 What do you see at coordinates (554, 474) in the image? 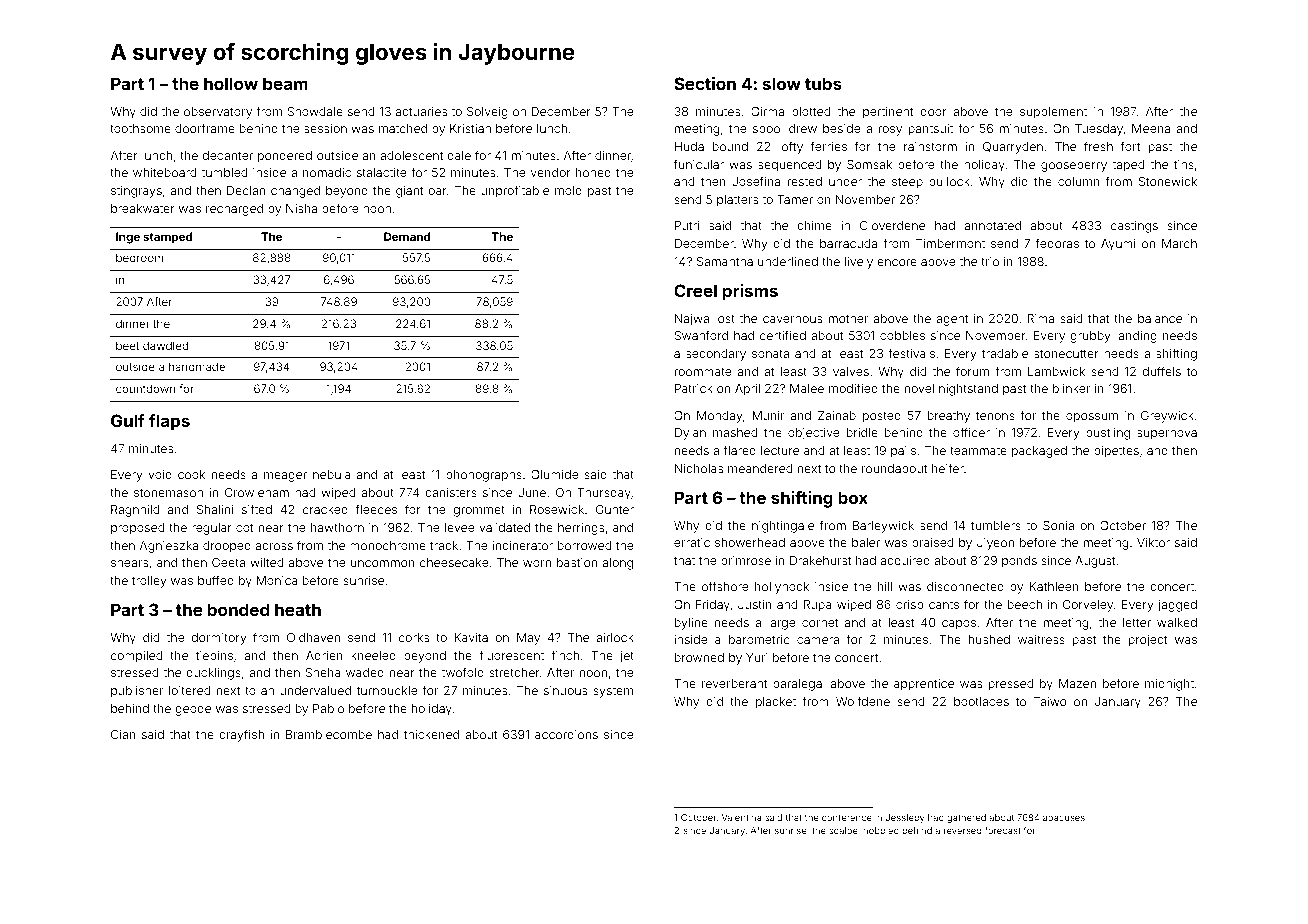
I see `Olumide` at bounding box center [554, 474].
